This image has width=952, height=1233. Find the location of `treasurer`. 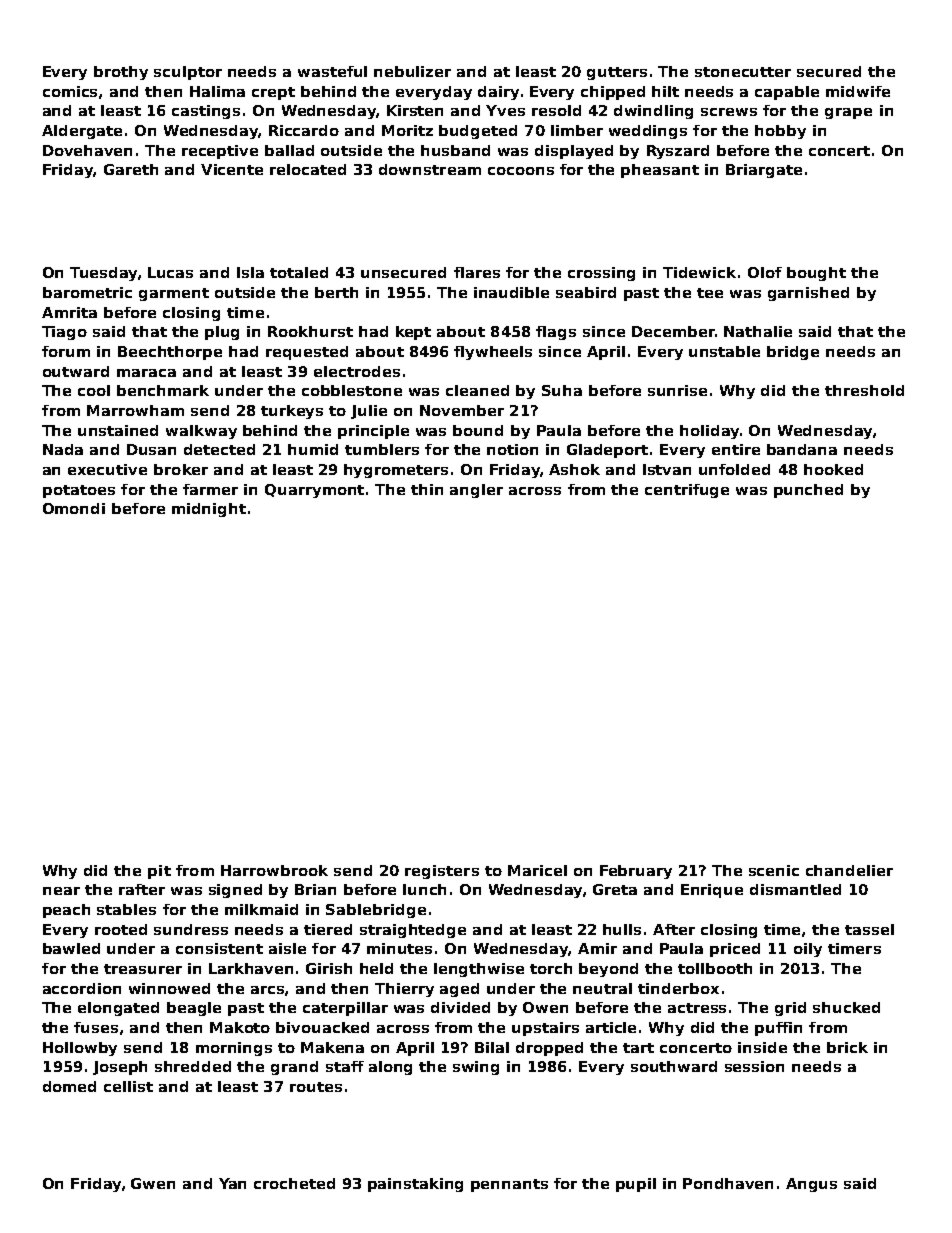

treasurer is located at coordinates (143, 969).
